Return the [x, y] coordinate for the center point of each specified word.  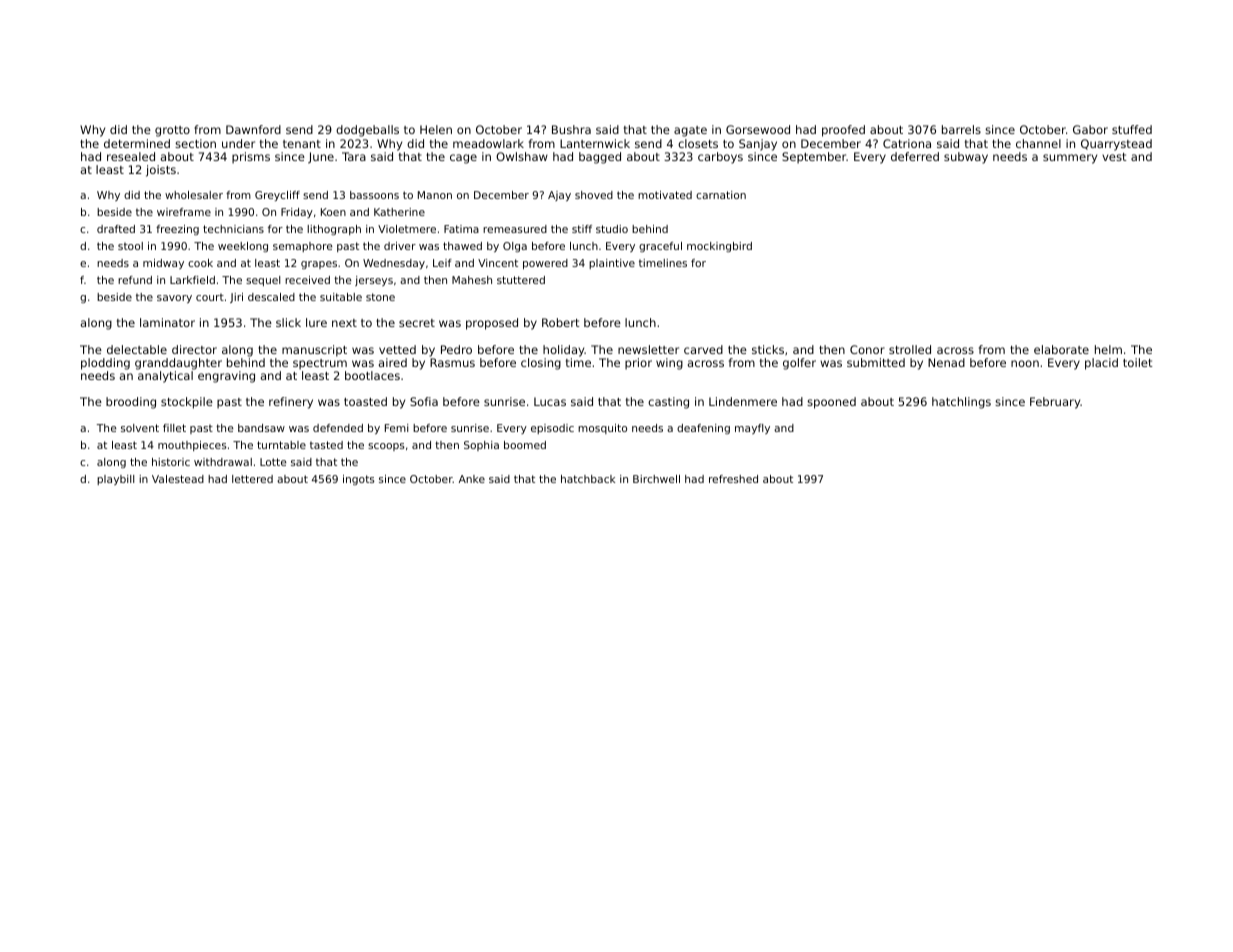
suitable [341, 297]
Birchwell [656, 479]
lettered [252, 479]
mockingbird [719, 247]
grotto [172, 131]
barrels [961, 129]
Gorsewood [758, 129]
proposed [492, 324]
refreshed [733, 479]
